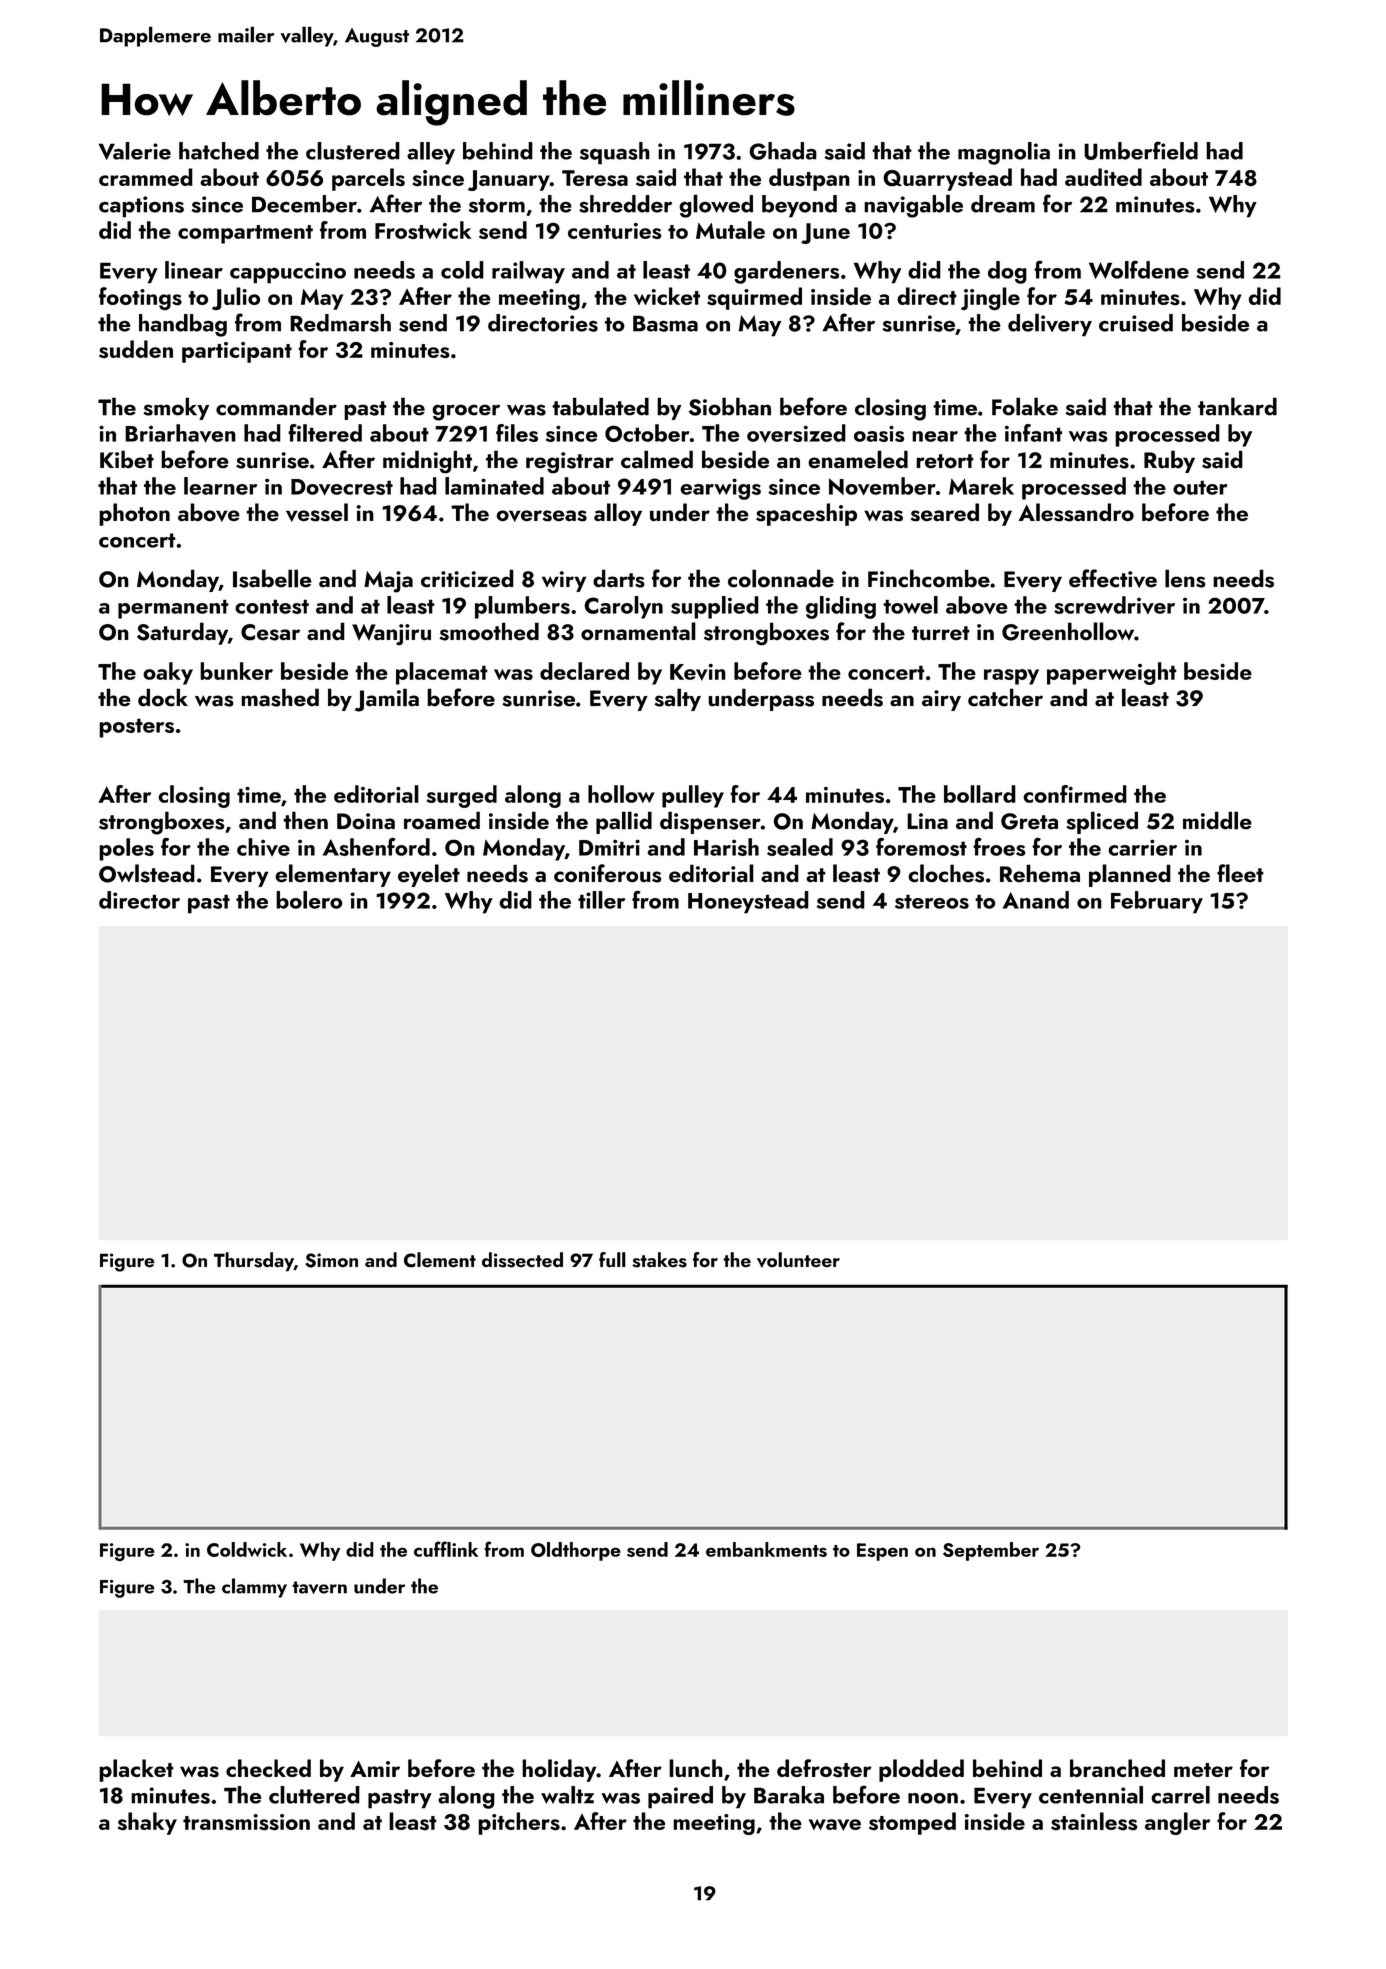 This screenshot has height=1969, width=1386. I want to click on magnolia, so click(1004, 153).
